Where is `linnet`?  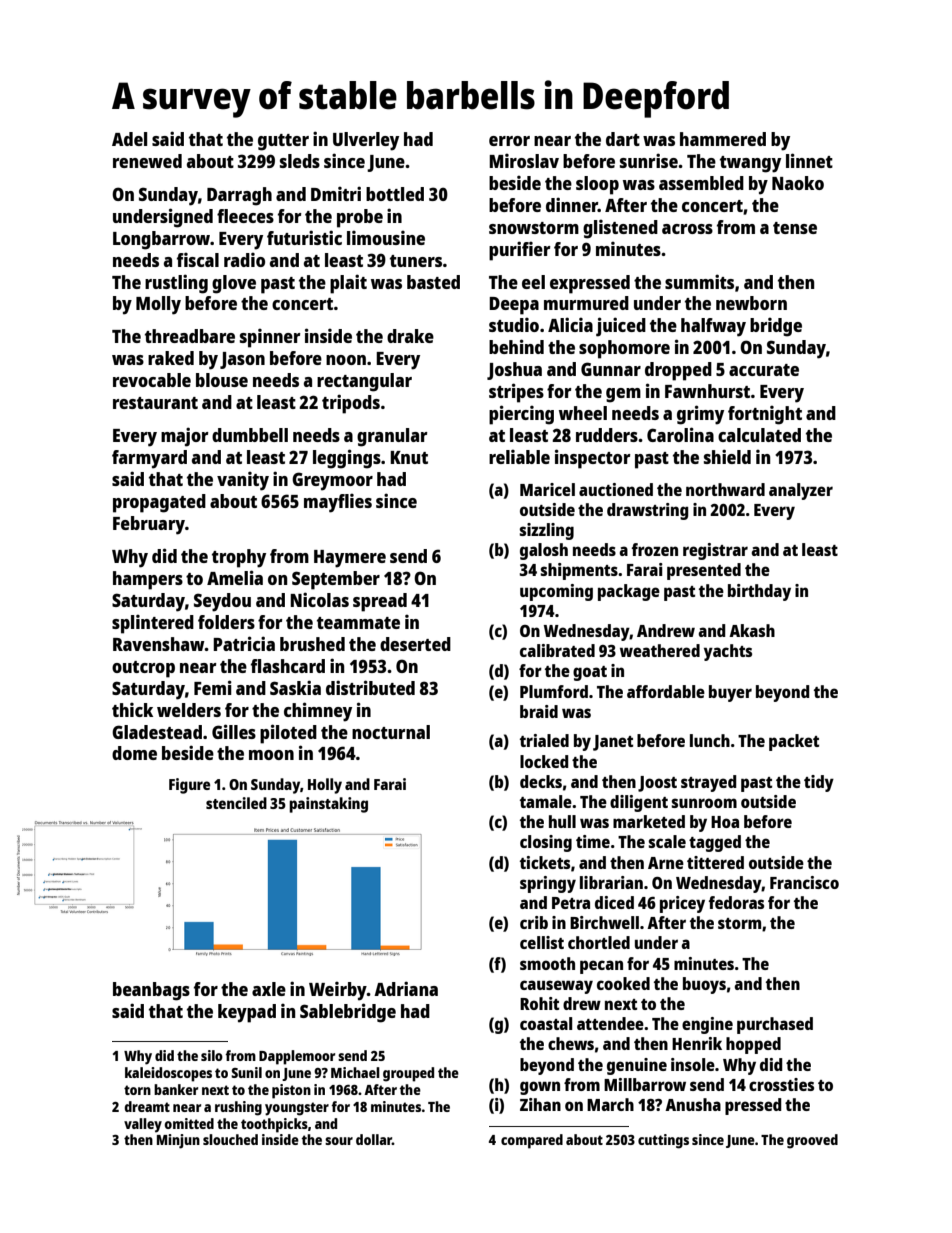
linnet is located at coordinates (809, 160).
